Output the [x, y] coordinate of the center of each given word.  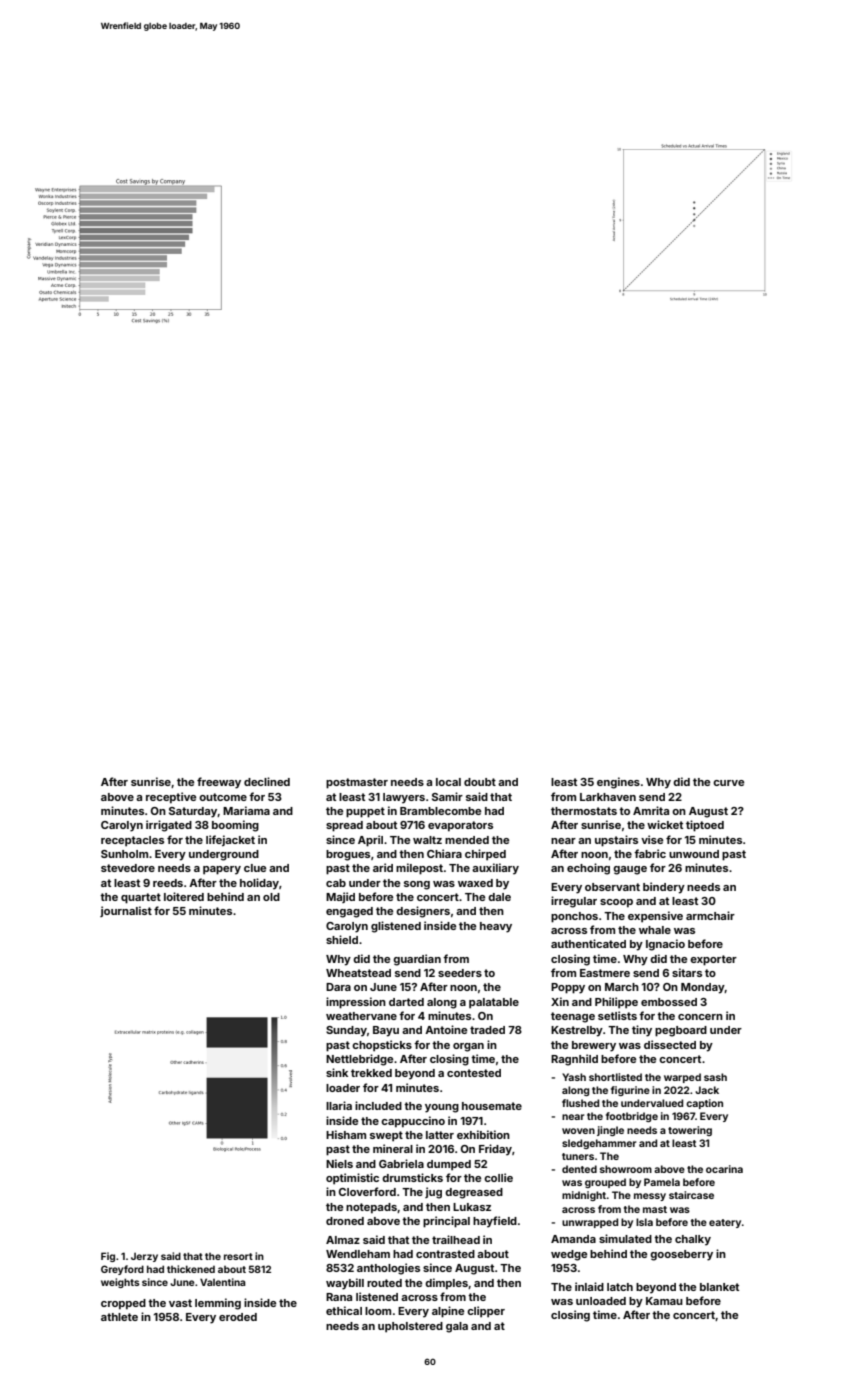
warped [682, 1078]
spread [344, 826]
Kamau [664, 1301]
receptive [171, 798]
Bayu [386, 1031]
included [378, 1105]
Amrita [651, 810]
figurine [630, 1091]
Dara [338, 987]
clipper [486, 1312]
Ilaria [339, 1105]
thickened [191, 1269]
